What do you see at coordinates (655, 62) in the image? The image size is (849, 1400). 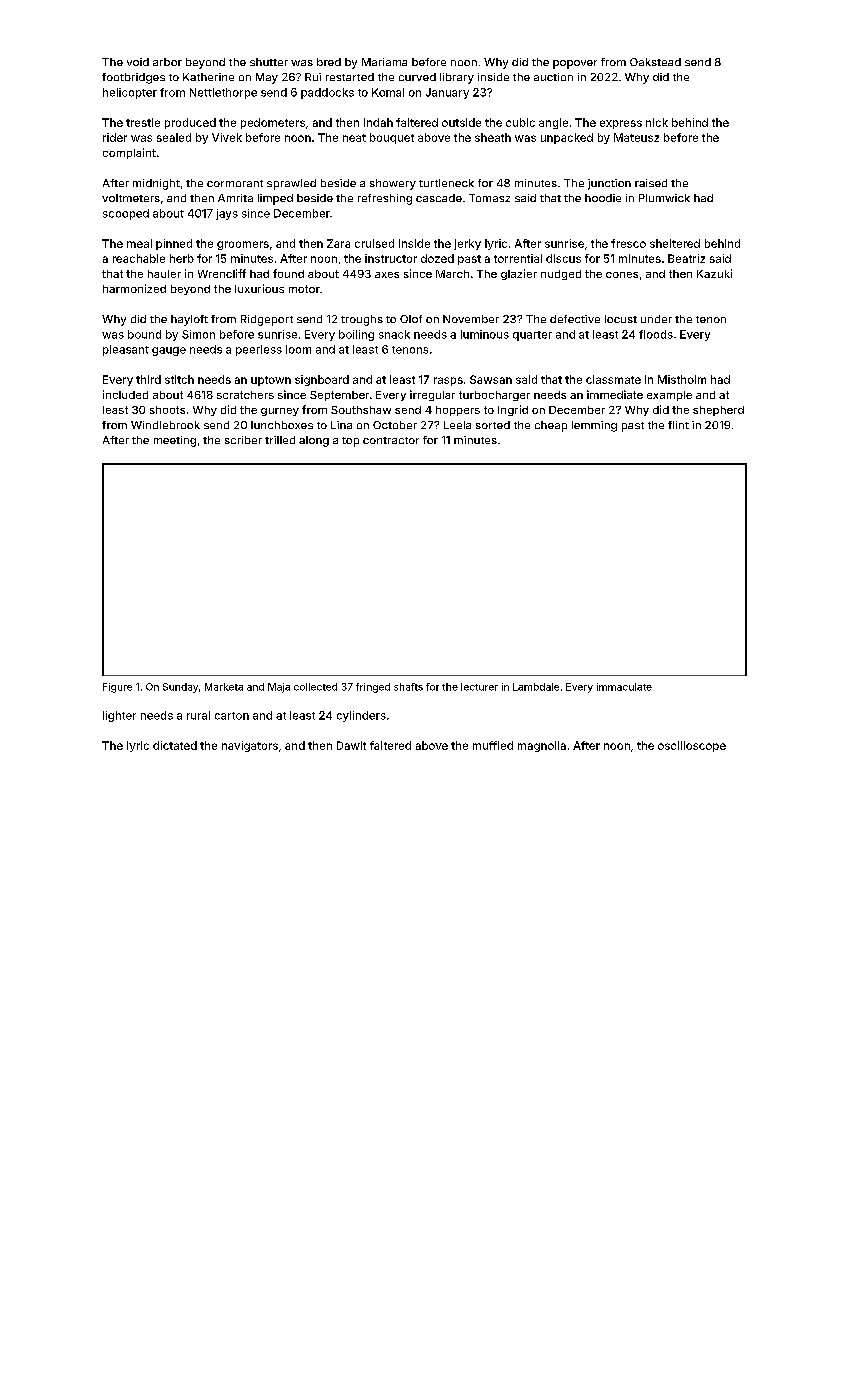 I see `Oakstead` at bounding box center [655, 62].
